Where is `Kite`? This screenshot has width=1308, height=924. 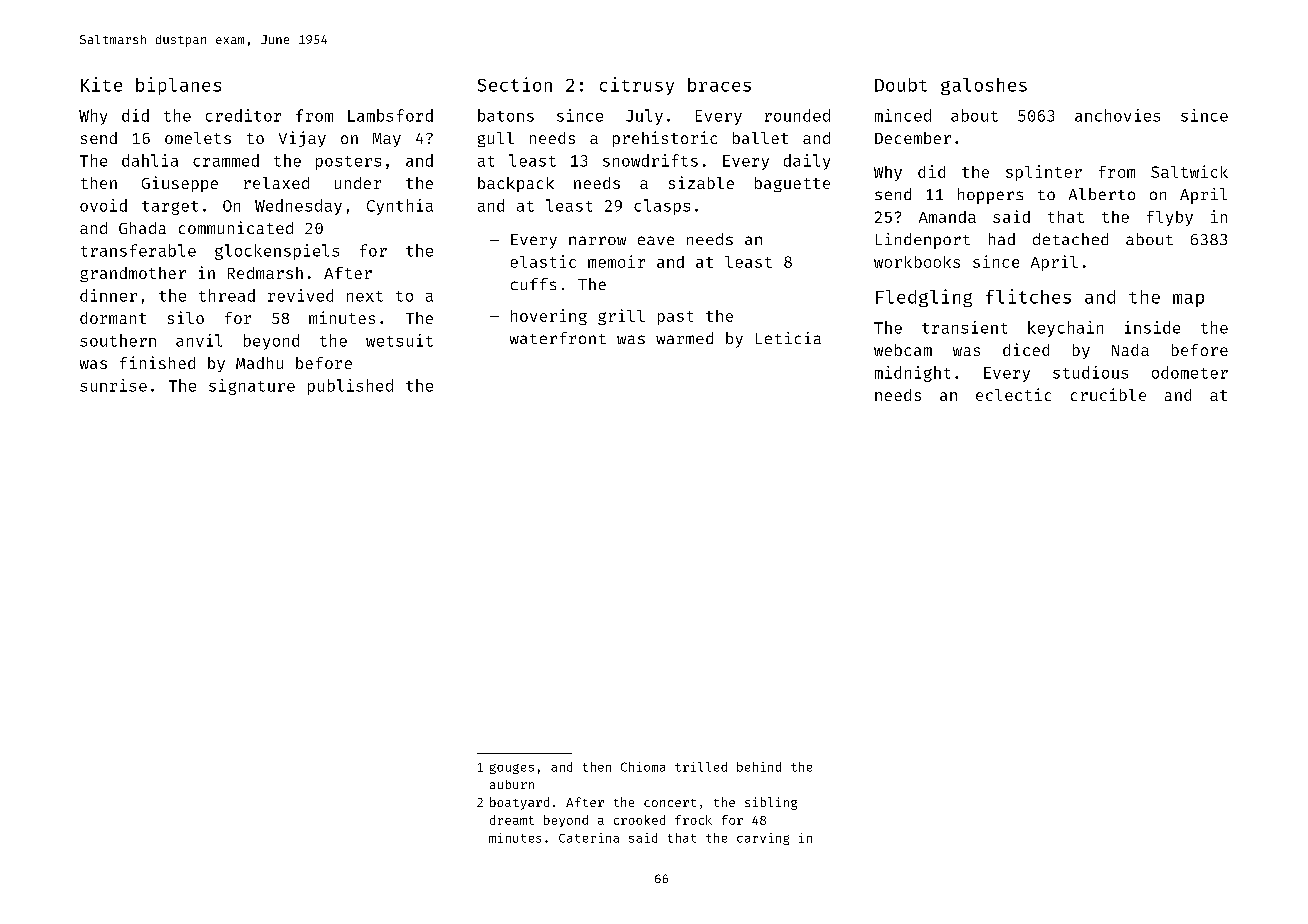
Kite is located at coordinates (101, 84).
